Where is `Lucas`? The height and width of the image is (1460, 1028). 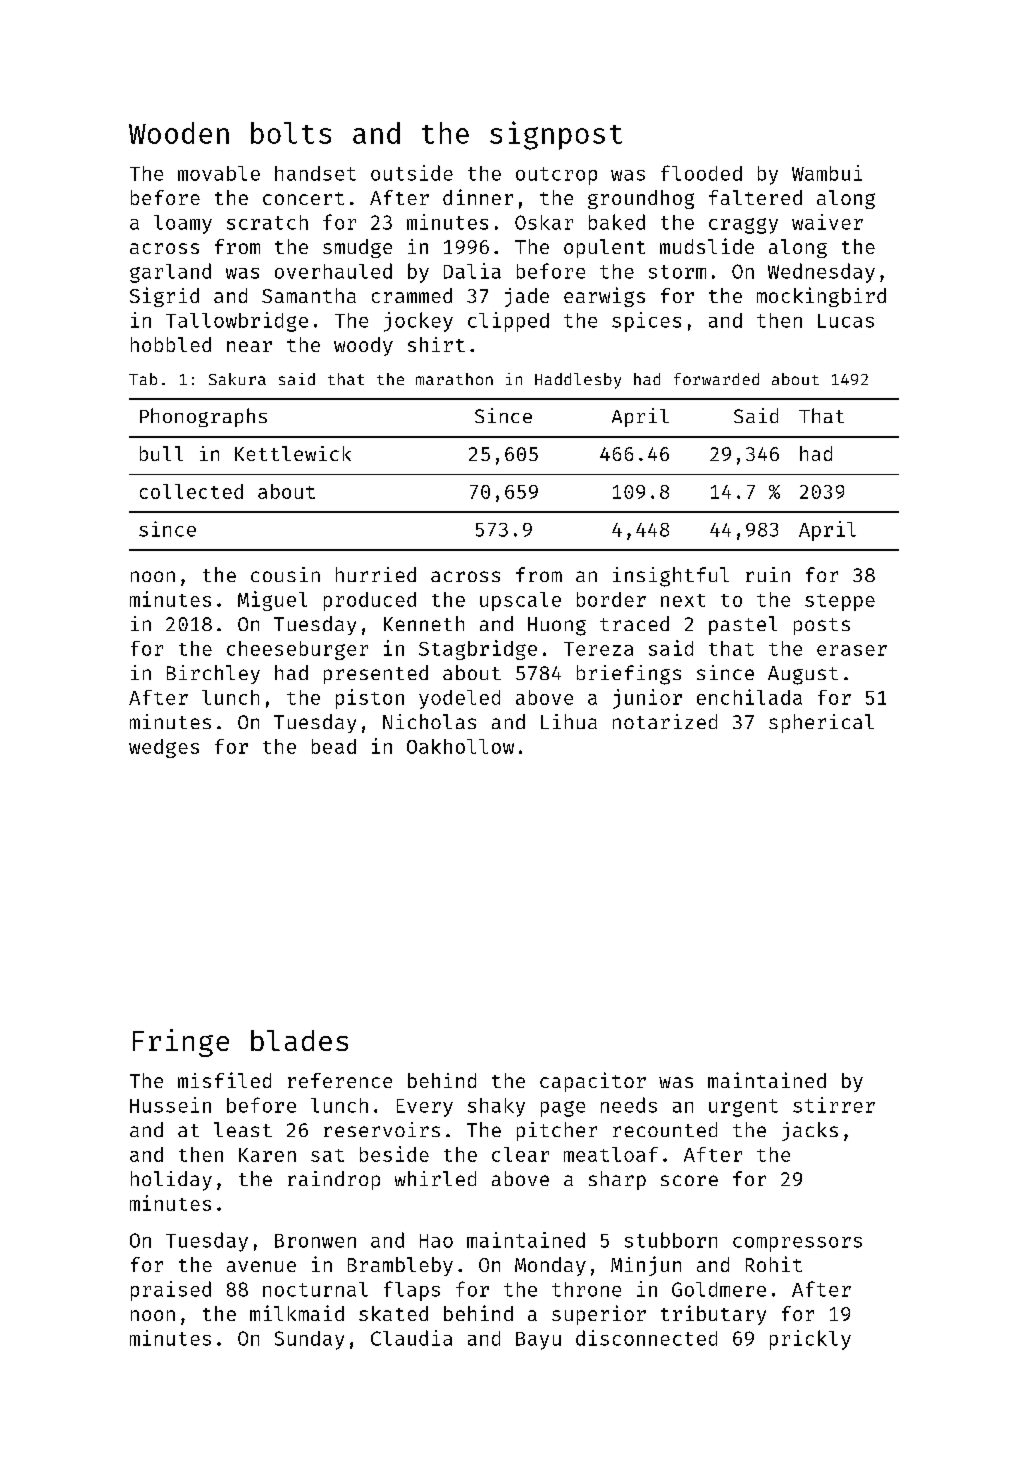
Lucas is located at coordinates (846, 321).
